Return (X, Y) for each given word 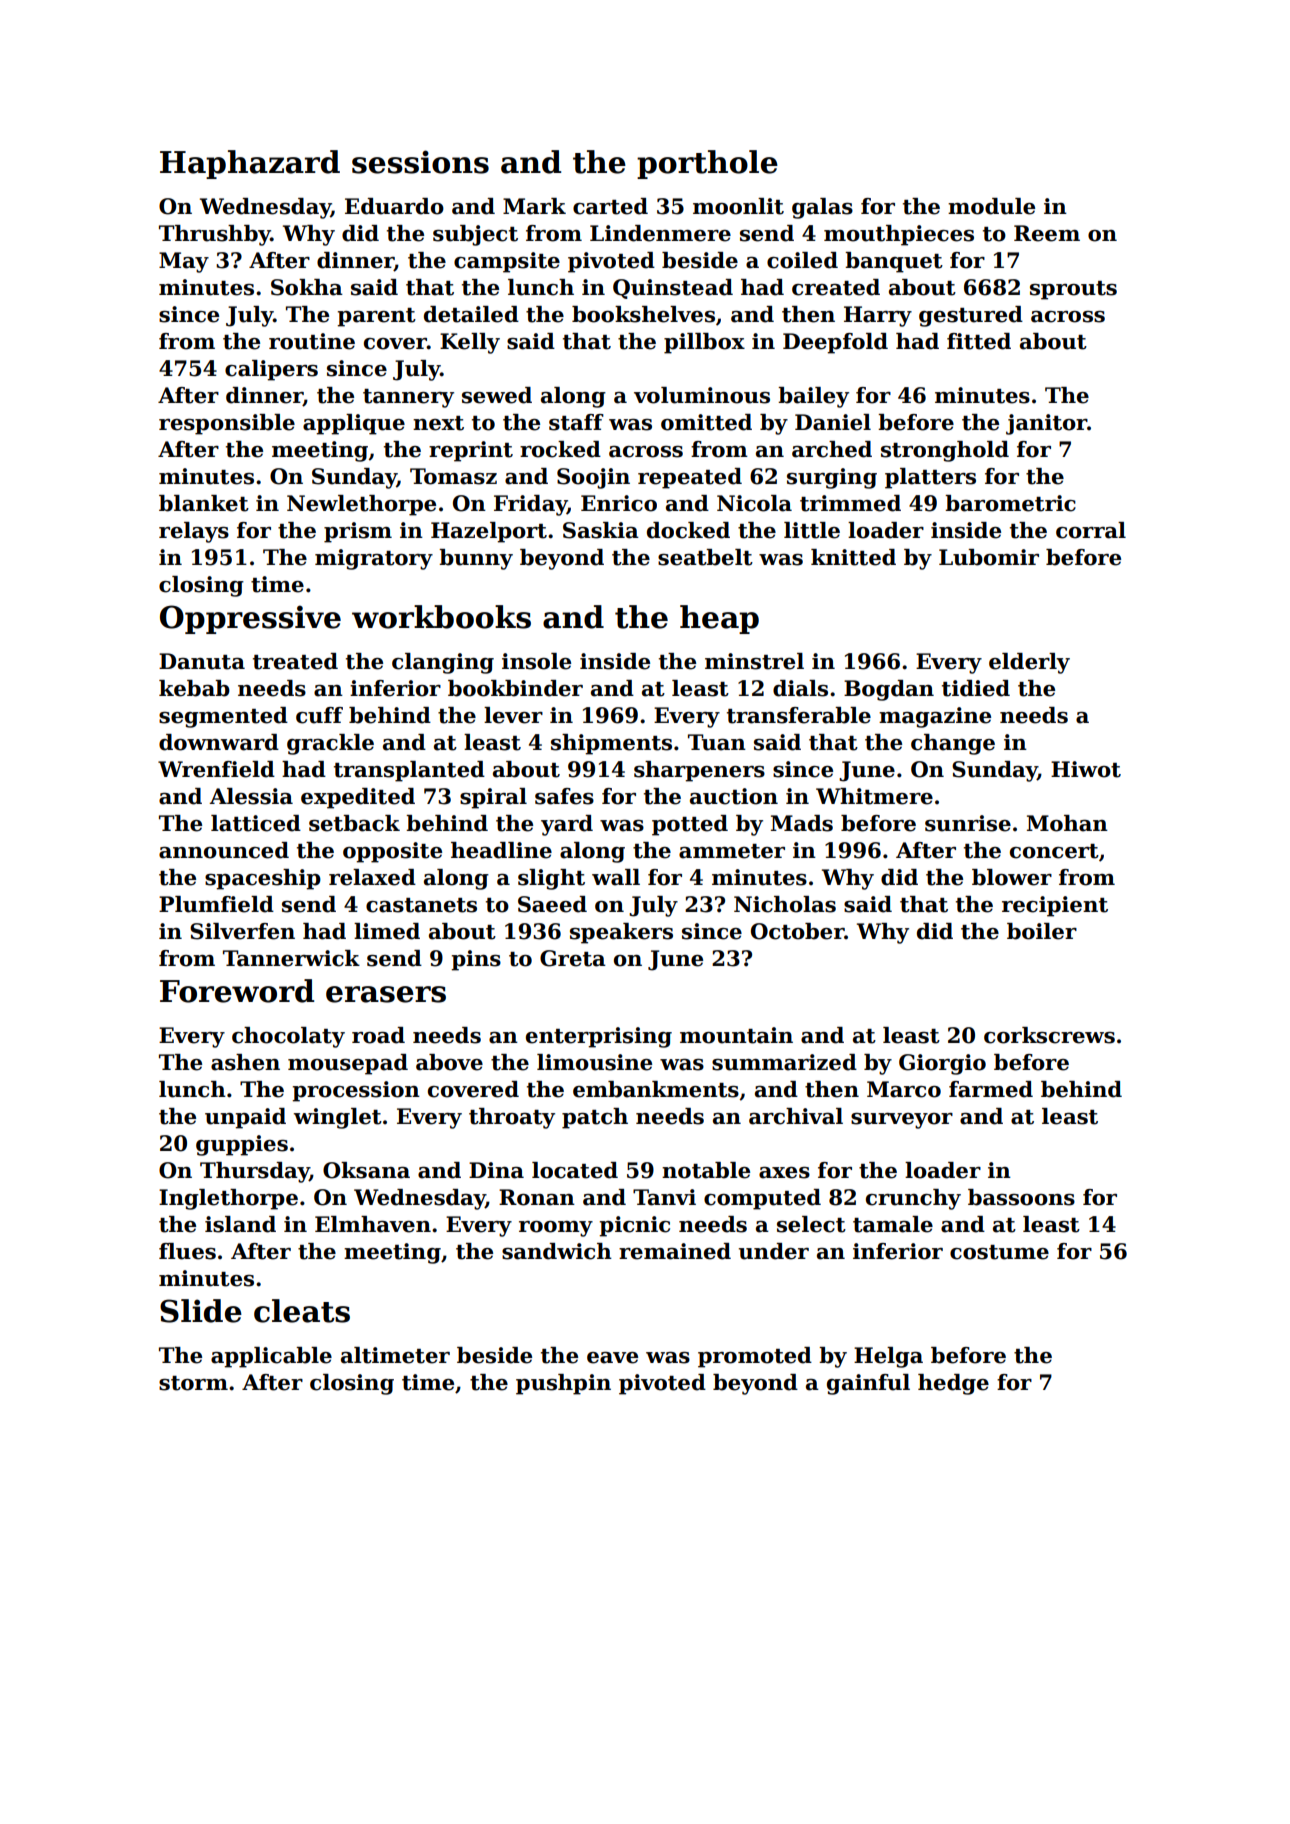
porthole (707, 164)
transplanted (409, 771)
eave (612, 1358)
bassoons (1021, 1197)
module (991, 206)
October (798, 931)
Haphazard (250, 164)
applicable (271, 1357)
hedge (953, 1384)
